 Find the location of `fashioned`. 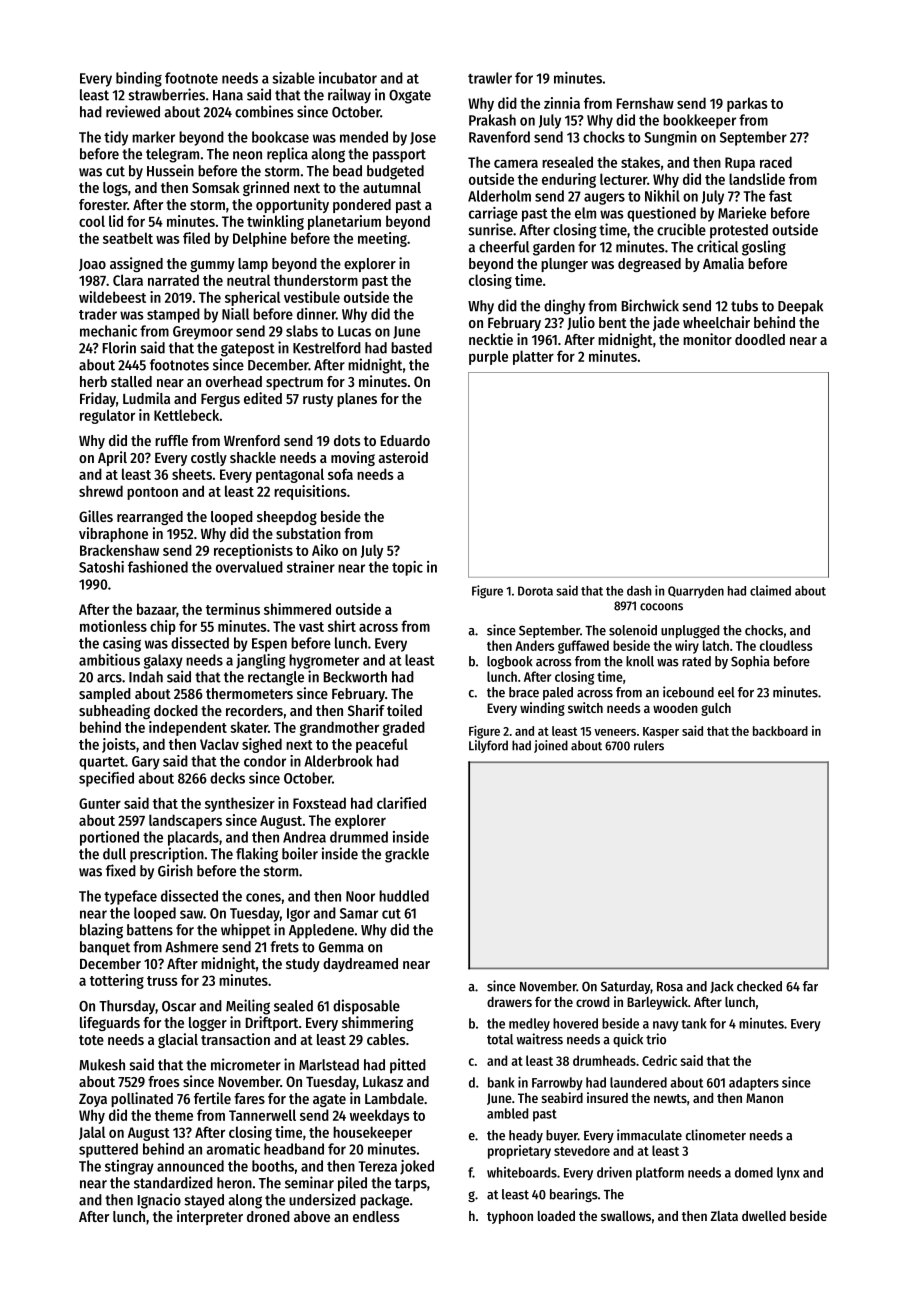

fashioned is located at coordinates (158, 567).
